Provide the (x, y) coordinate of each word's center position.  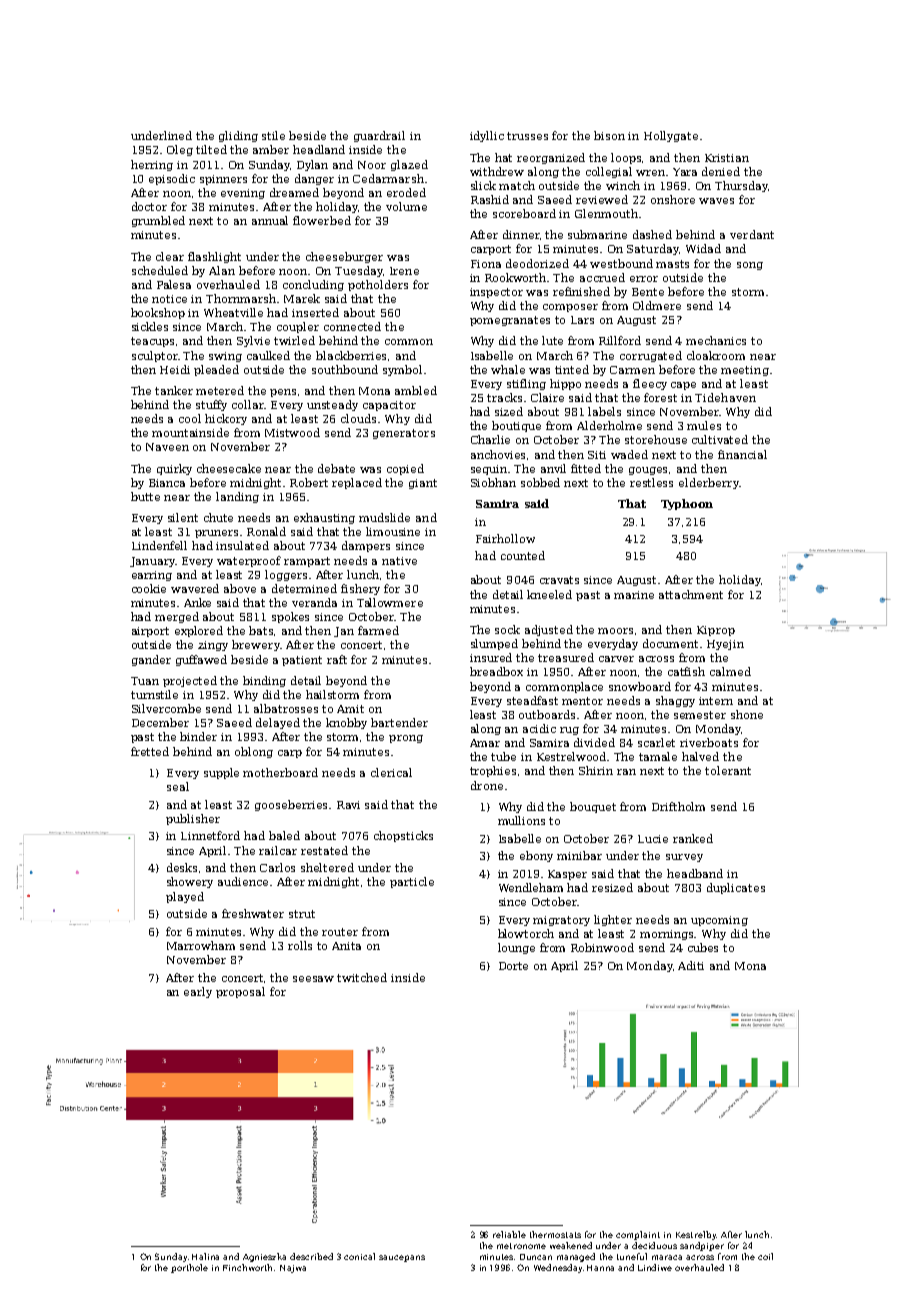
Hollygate (671, 136)
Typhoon (687, 504)
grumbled (158, 221)
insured (491, 657)
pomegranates (510, 321)
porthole (189, 1268)
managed (576, 1257)
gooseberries (291, 805)
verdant (752, 234)
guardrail (379, 136)
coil (765, 1256)
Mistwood (292, 432)
